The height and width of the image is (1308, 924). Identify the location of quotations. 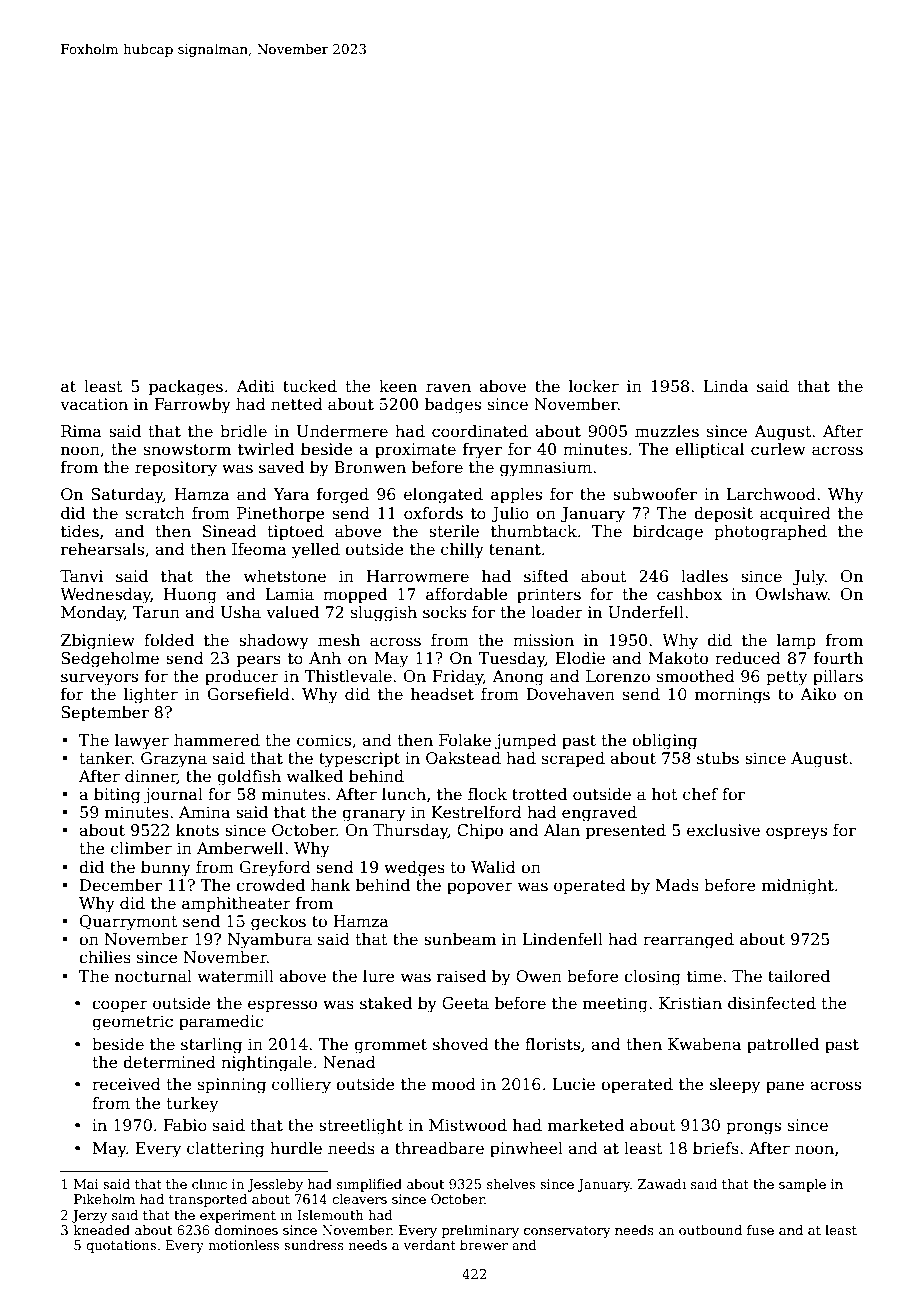
(121, 1246).
